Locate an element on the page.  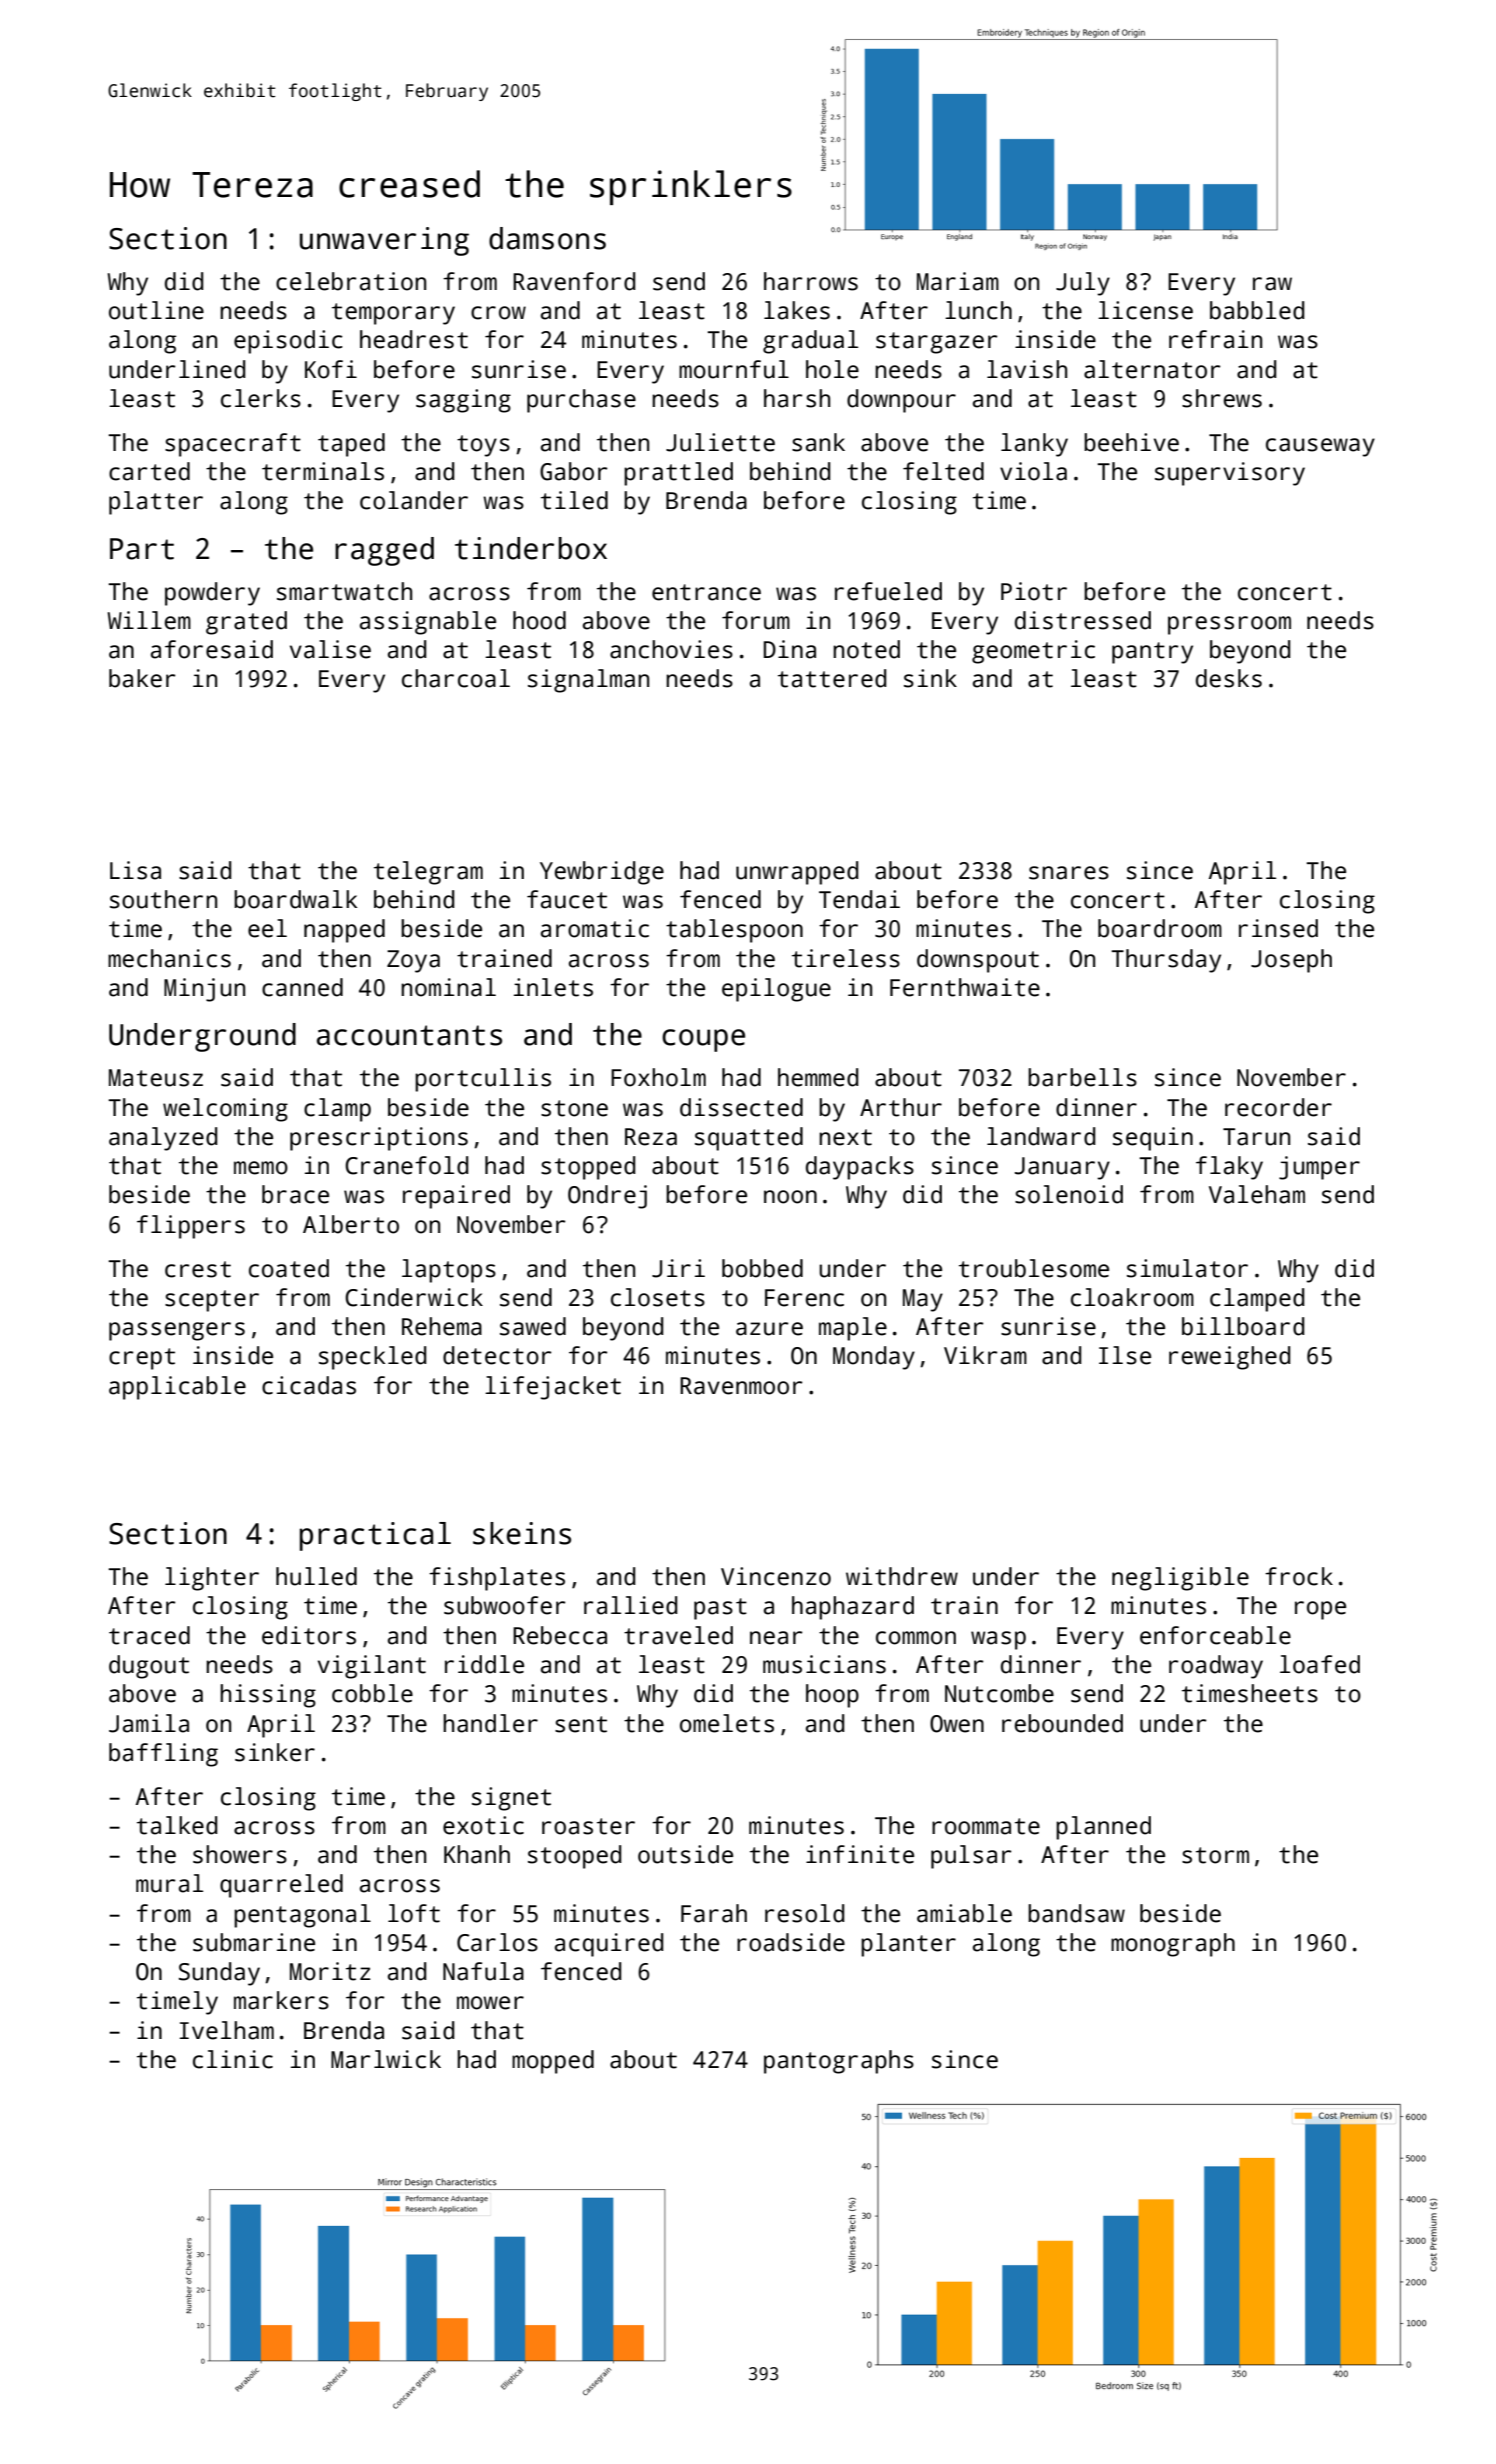
past is located at coordinates (720, 1609).
